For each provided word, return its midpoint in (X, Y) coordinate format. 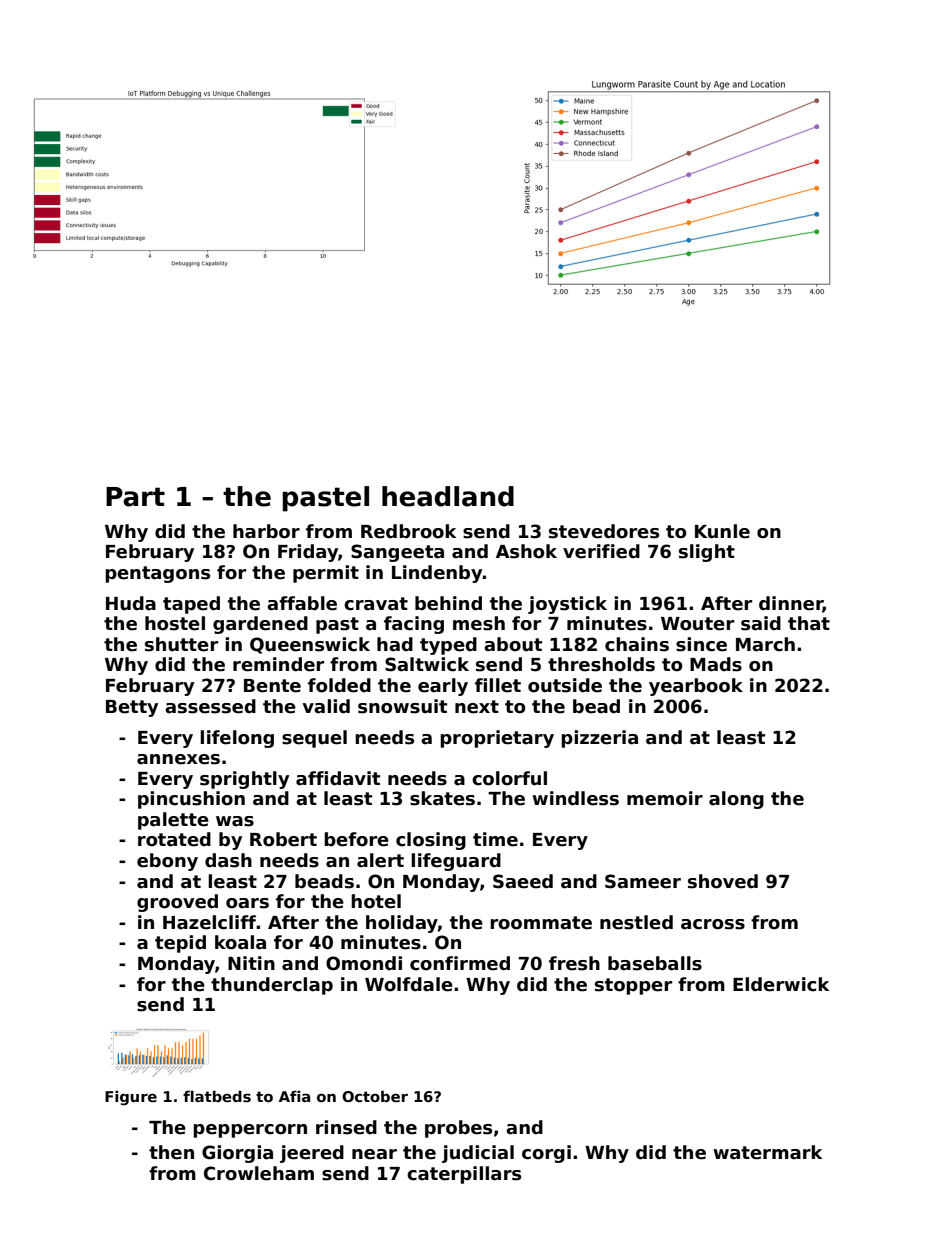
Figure (131, 1097)
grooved (177, 903)
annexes (178, 759)
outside (565, 685)
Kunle (722, 531)
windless (575, 798)
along (736, 800)
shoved (723, 881)
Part (135, 497)
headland (448, 496)
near (374, 1154)
